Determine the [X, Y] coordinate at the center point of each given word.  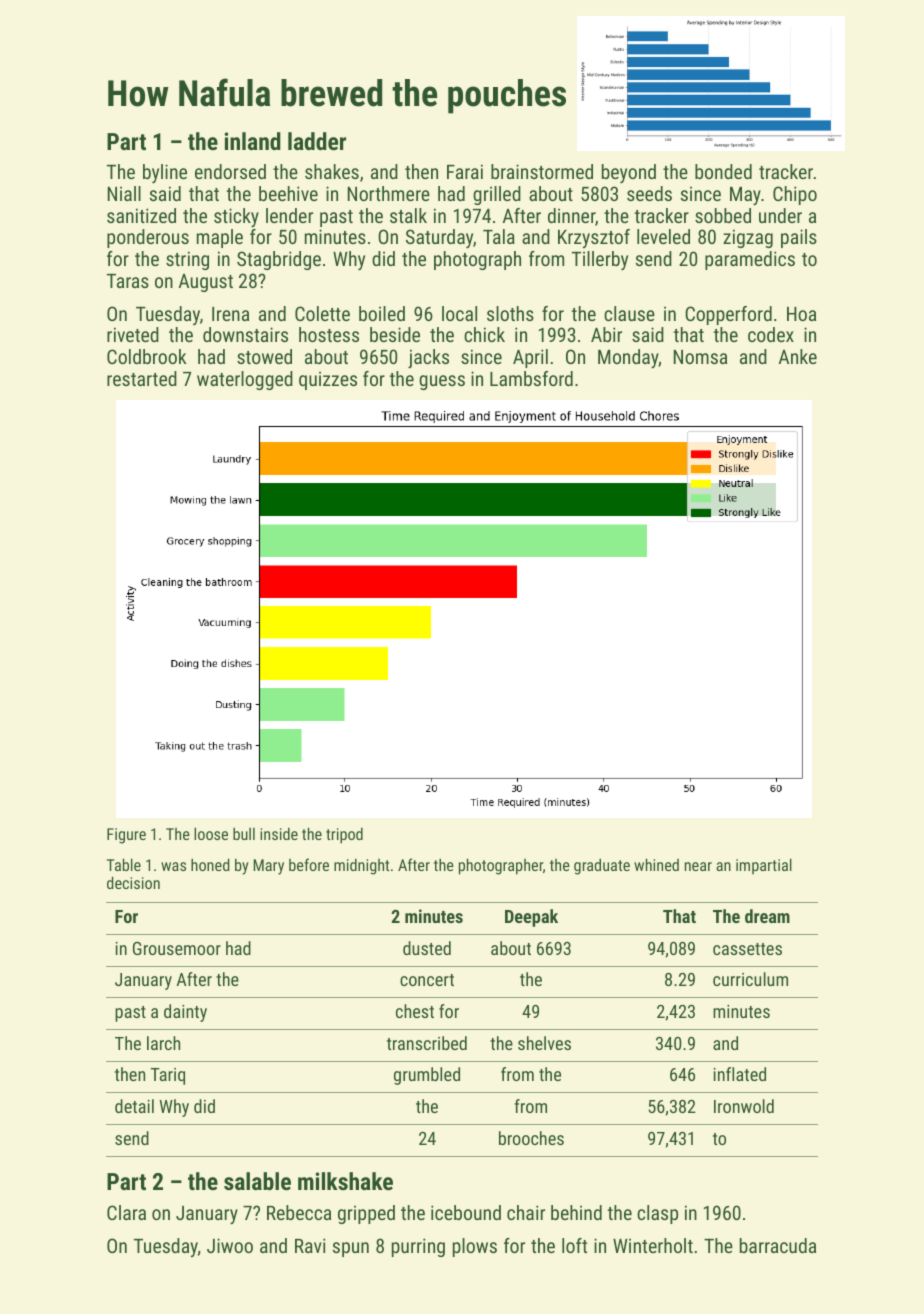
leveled [663, 236]
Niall [124, 193]
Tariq [168, 1076]
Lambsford [531, 378]
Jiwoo [230, 1245]
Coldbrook [146, 356]
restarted [142, 378]
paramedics [750, 260]
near [698, 866]
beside [395, 334]
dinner [571, 215]
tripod [344, 836]
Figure [126, 836]
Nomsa [700, 357]
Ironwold [744, 1106]
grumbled [427, 1076]
